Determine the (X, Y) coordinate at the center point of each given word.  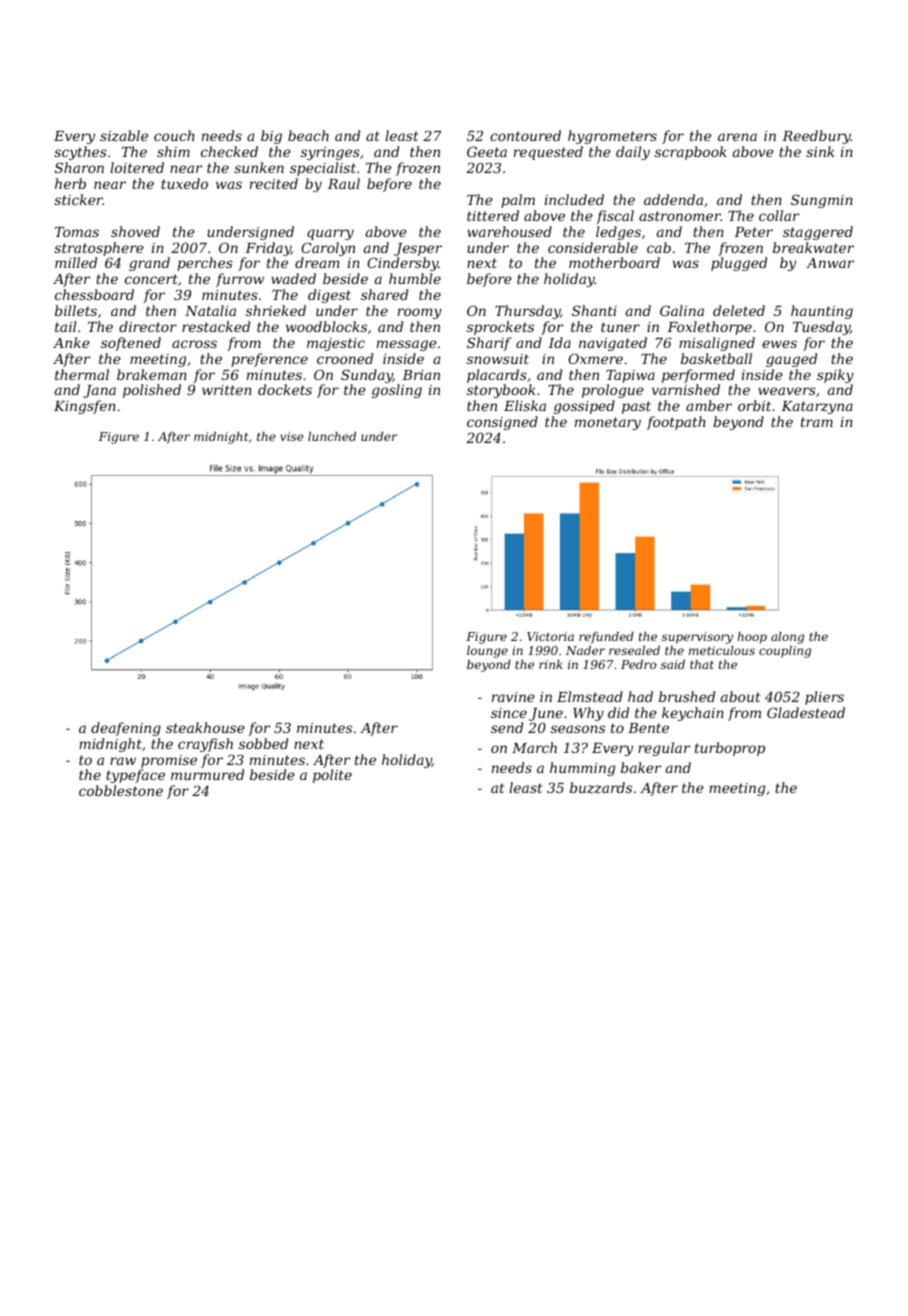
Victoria (550, 636)
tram (817, 422)
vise (292, 436)
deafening (126, 729)
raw (123, 761)
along (787, 638)
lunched (332, 436)
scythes (80, 153)
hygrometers (612, 137)
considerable (593, 247)
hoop (752, 638)
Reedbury (816, 137)
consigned (502, 423)
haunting (822, 312)
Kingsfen (85, 407)
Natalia (210, 310)
